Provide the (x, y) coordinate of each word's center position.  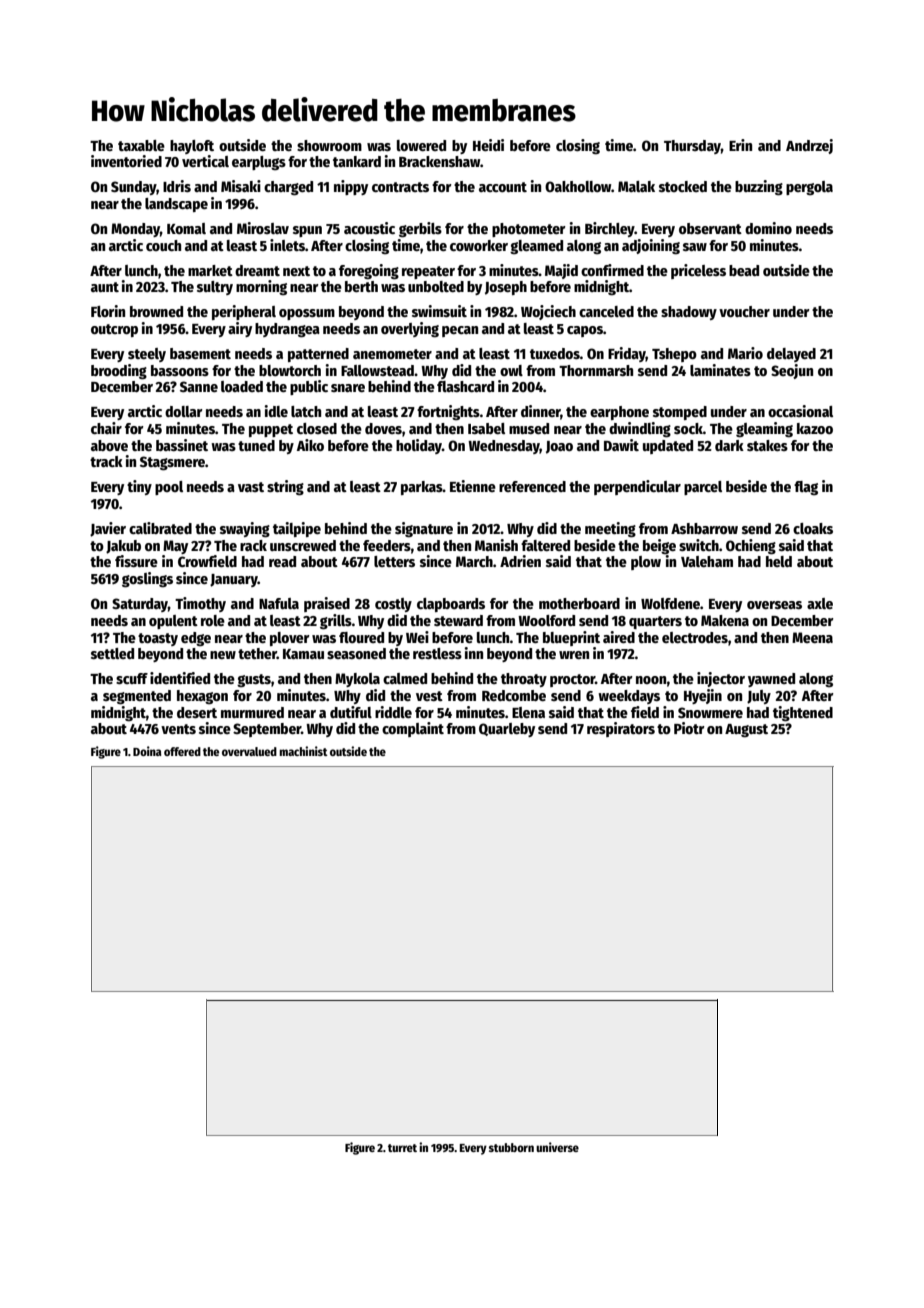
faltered (545, 545)
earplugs (259, 163)
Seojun (792, 371)
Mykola (357, 680)
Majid (561, 271)
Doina (147, 751)
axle (820, 603)
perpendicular (637, 487)
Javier (108, 529)
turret (402, 1148)
